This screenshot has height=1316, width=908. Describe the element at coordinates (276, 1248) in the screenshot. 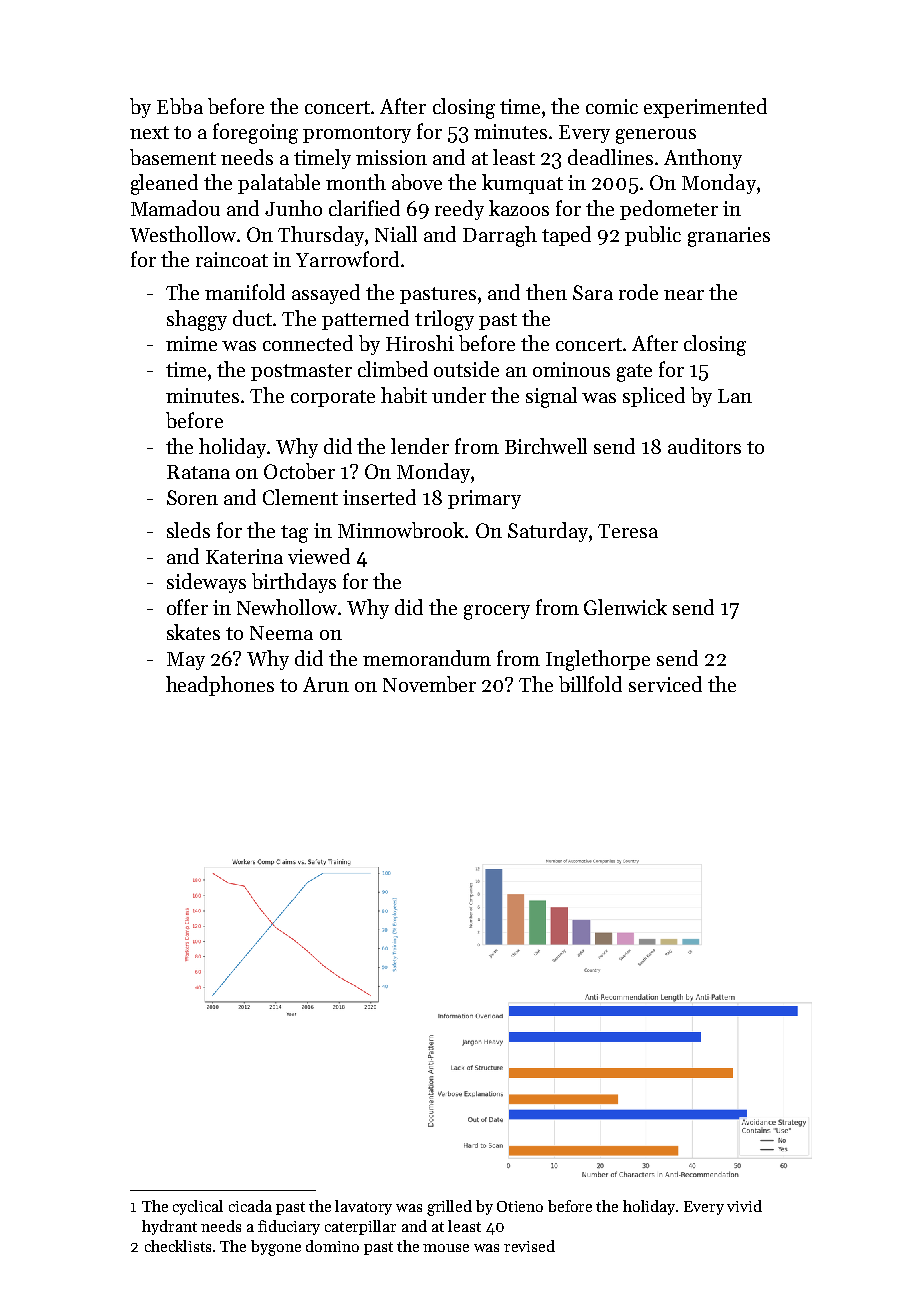

I see `bygone` at that location.
